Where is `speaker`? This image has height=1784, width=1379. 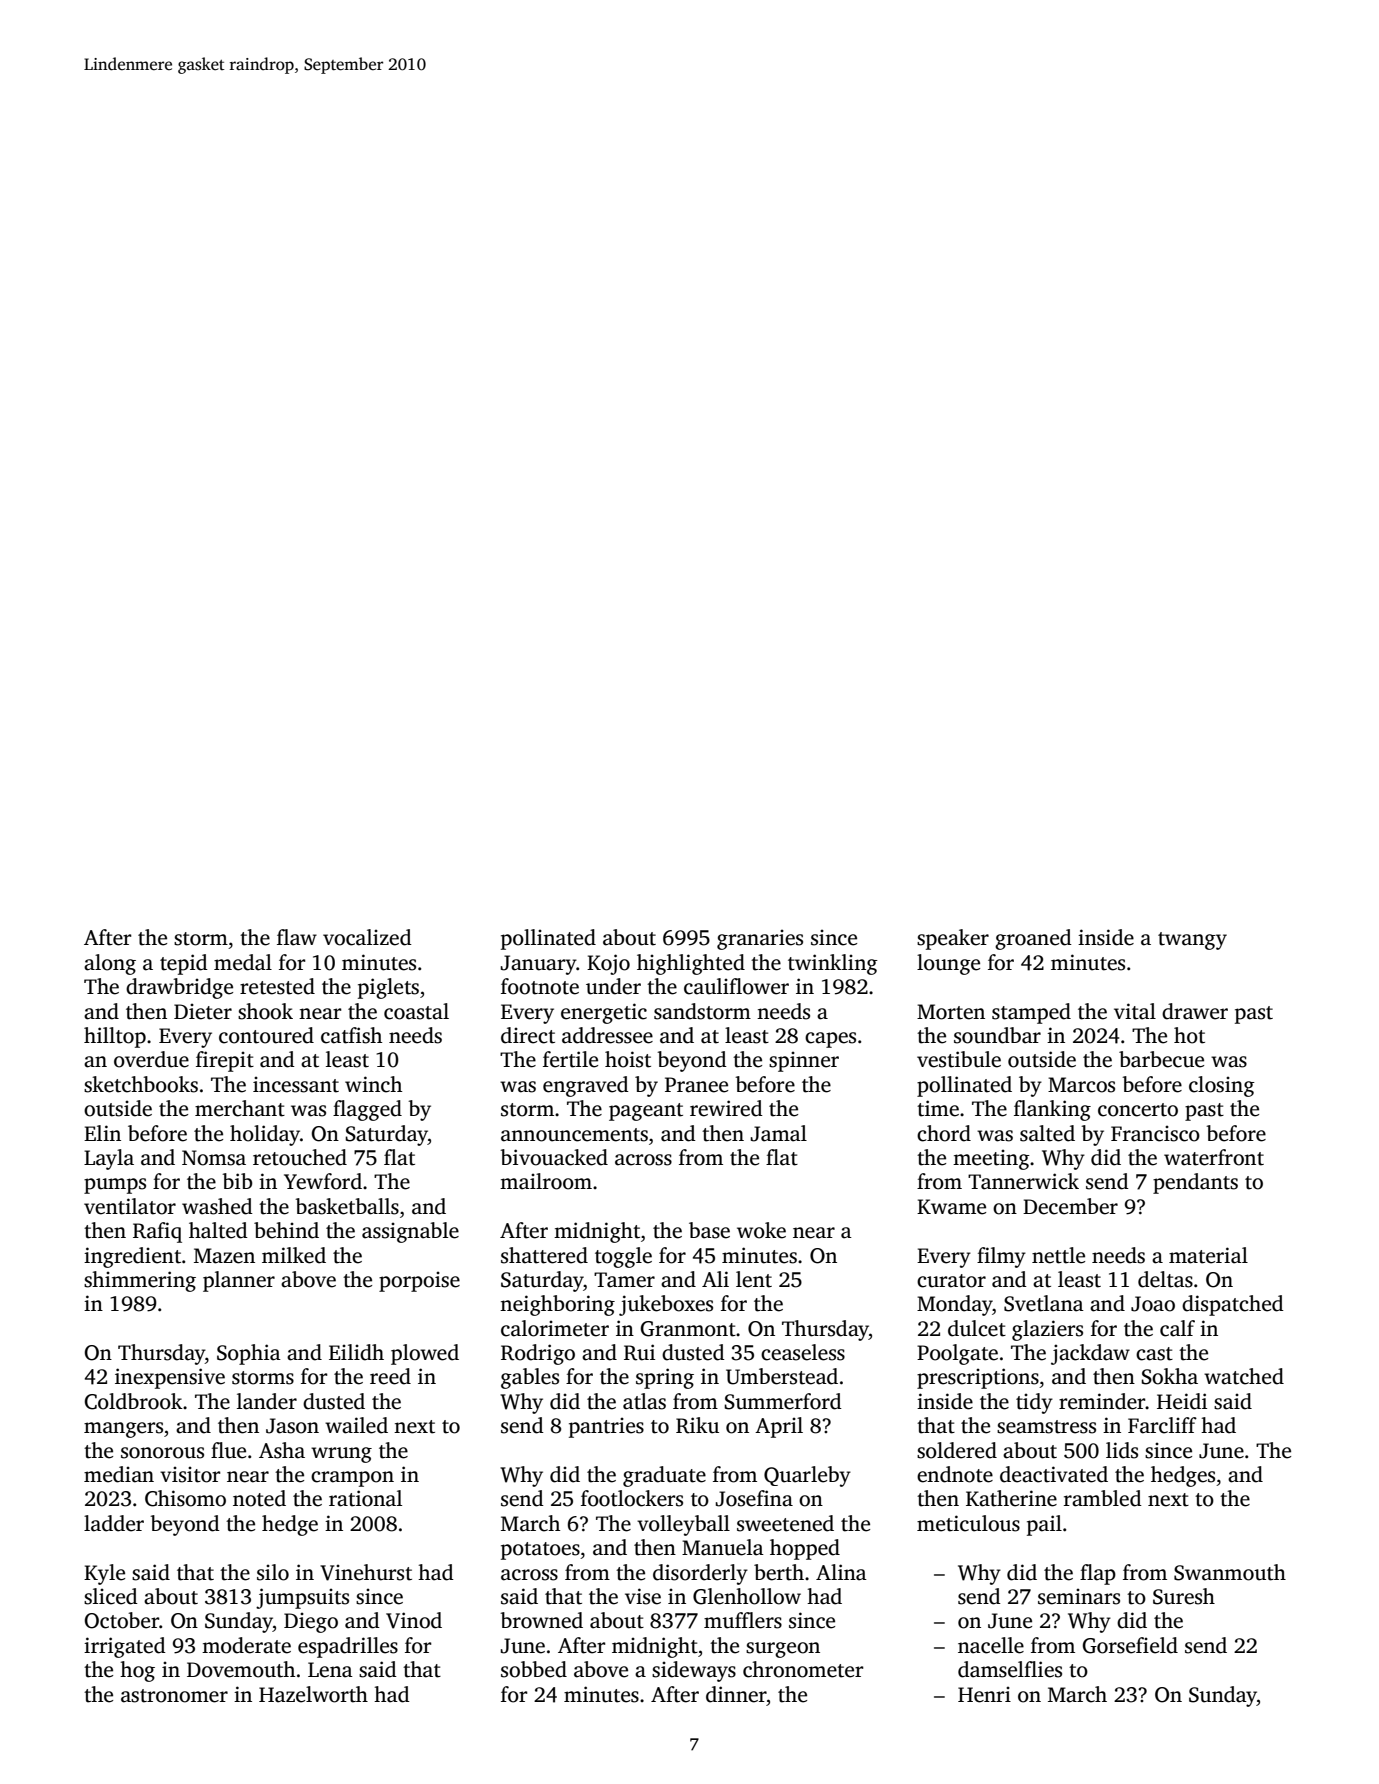
speaker is located at coordinates (953, 939).
